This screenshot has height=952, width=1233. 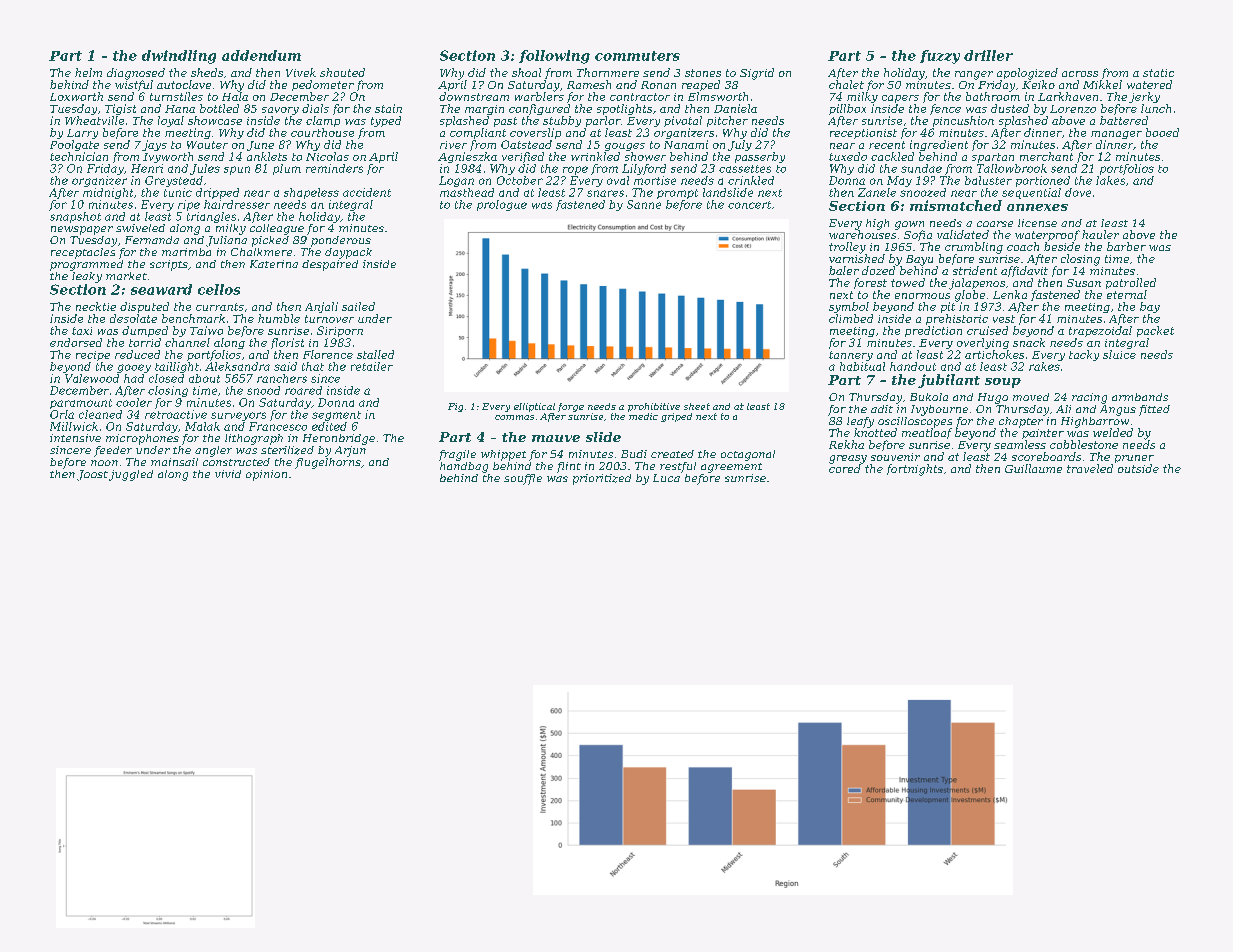 What do you see at coordinates (82, 331) in the screenshot?
I see `taxi` at bounding box center [82, 331].
